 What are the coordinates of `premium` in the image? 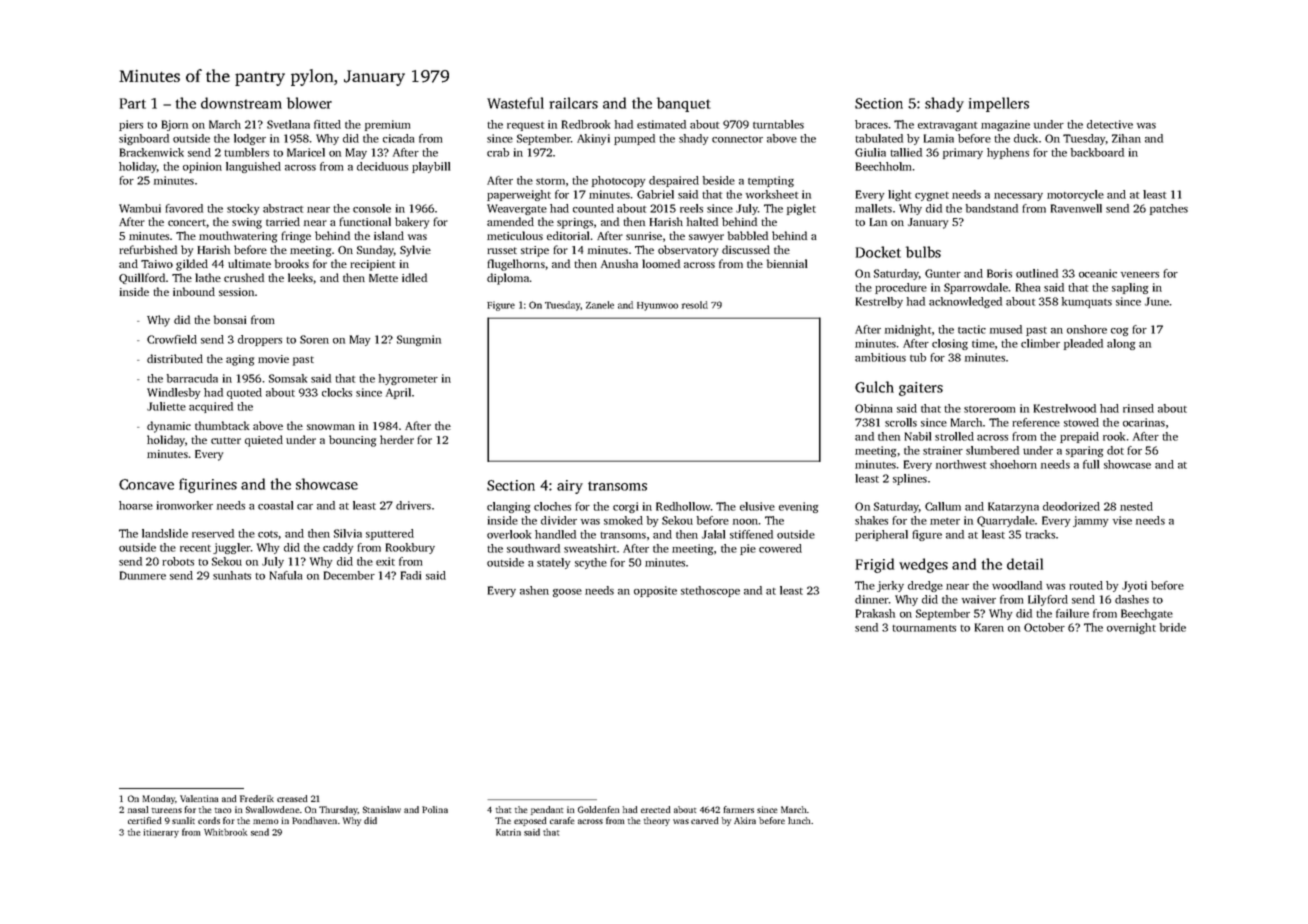 It's located at (387, 125).
